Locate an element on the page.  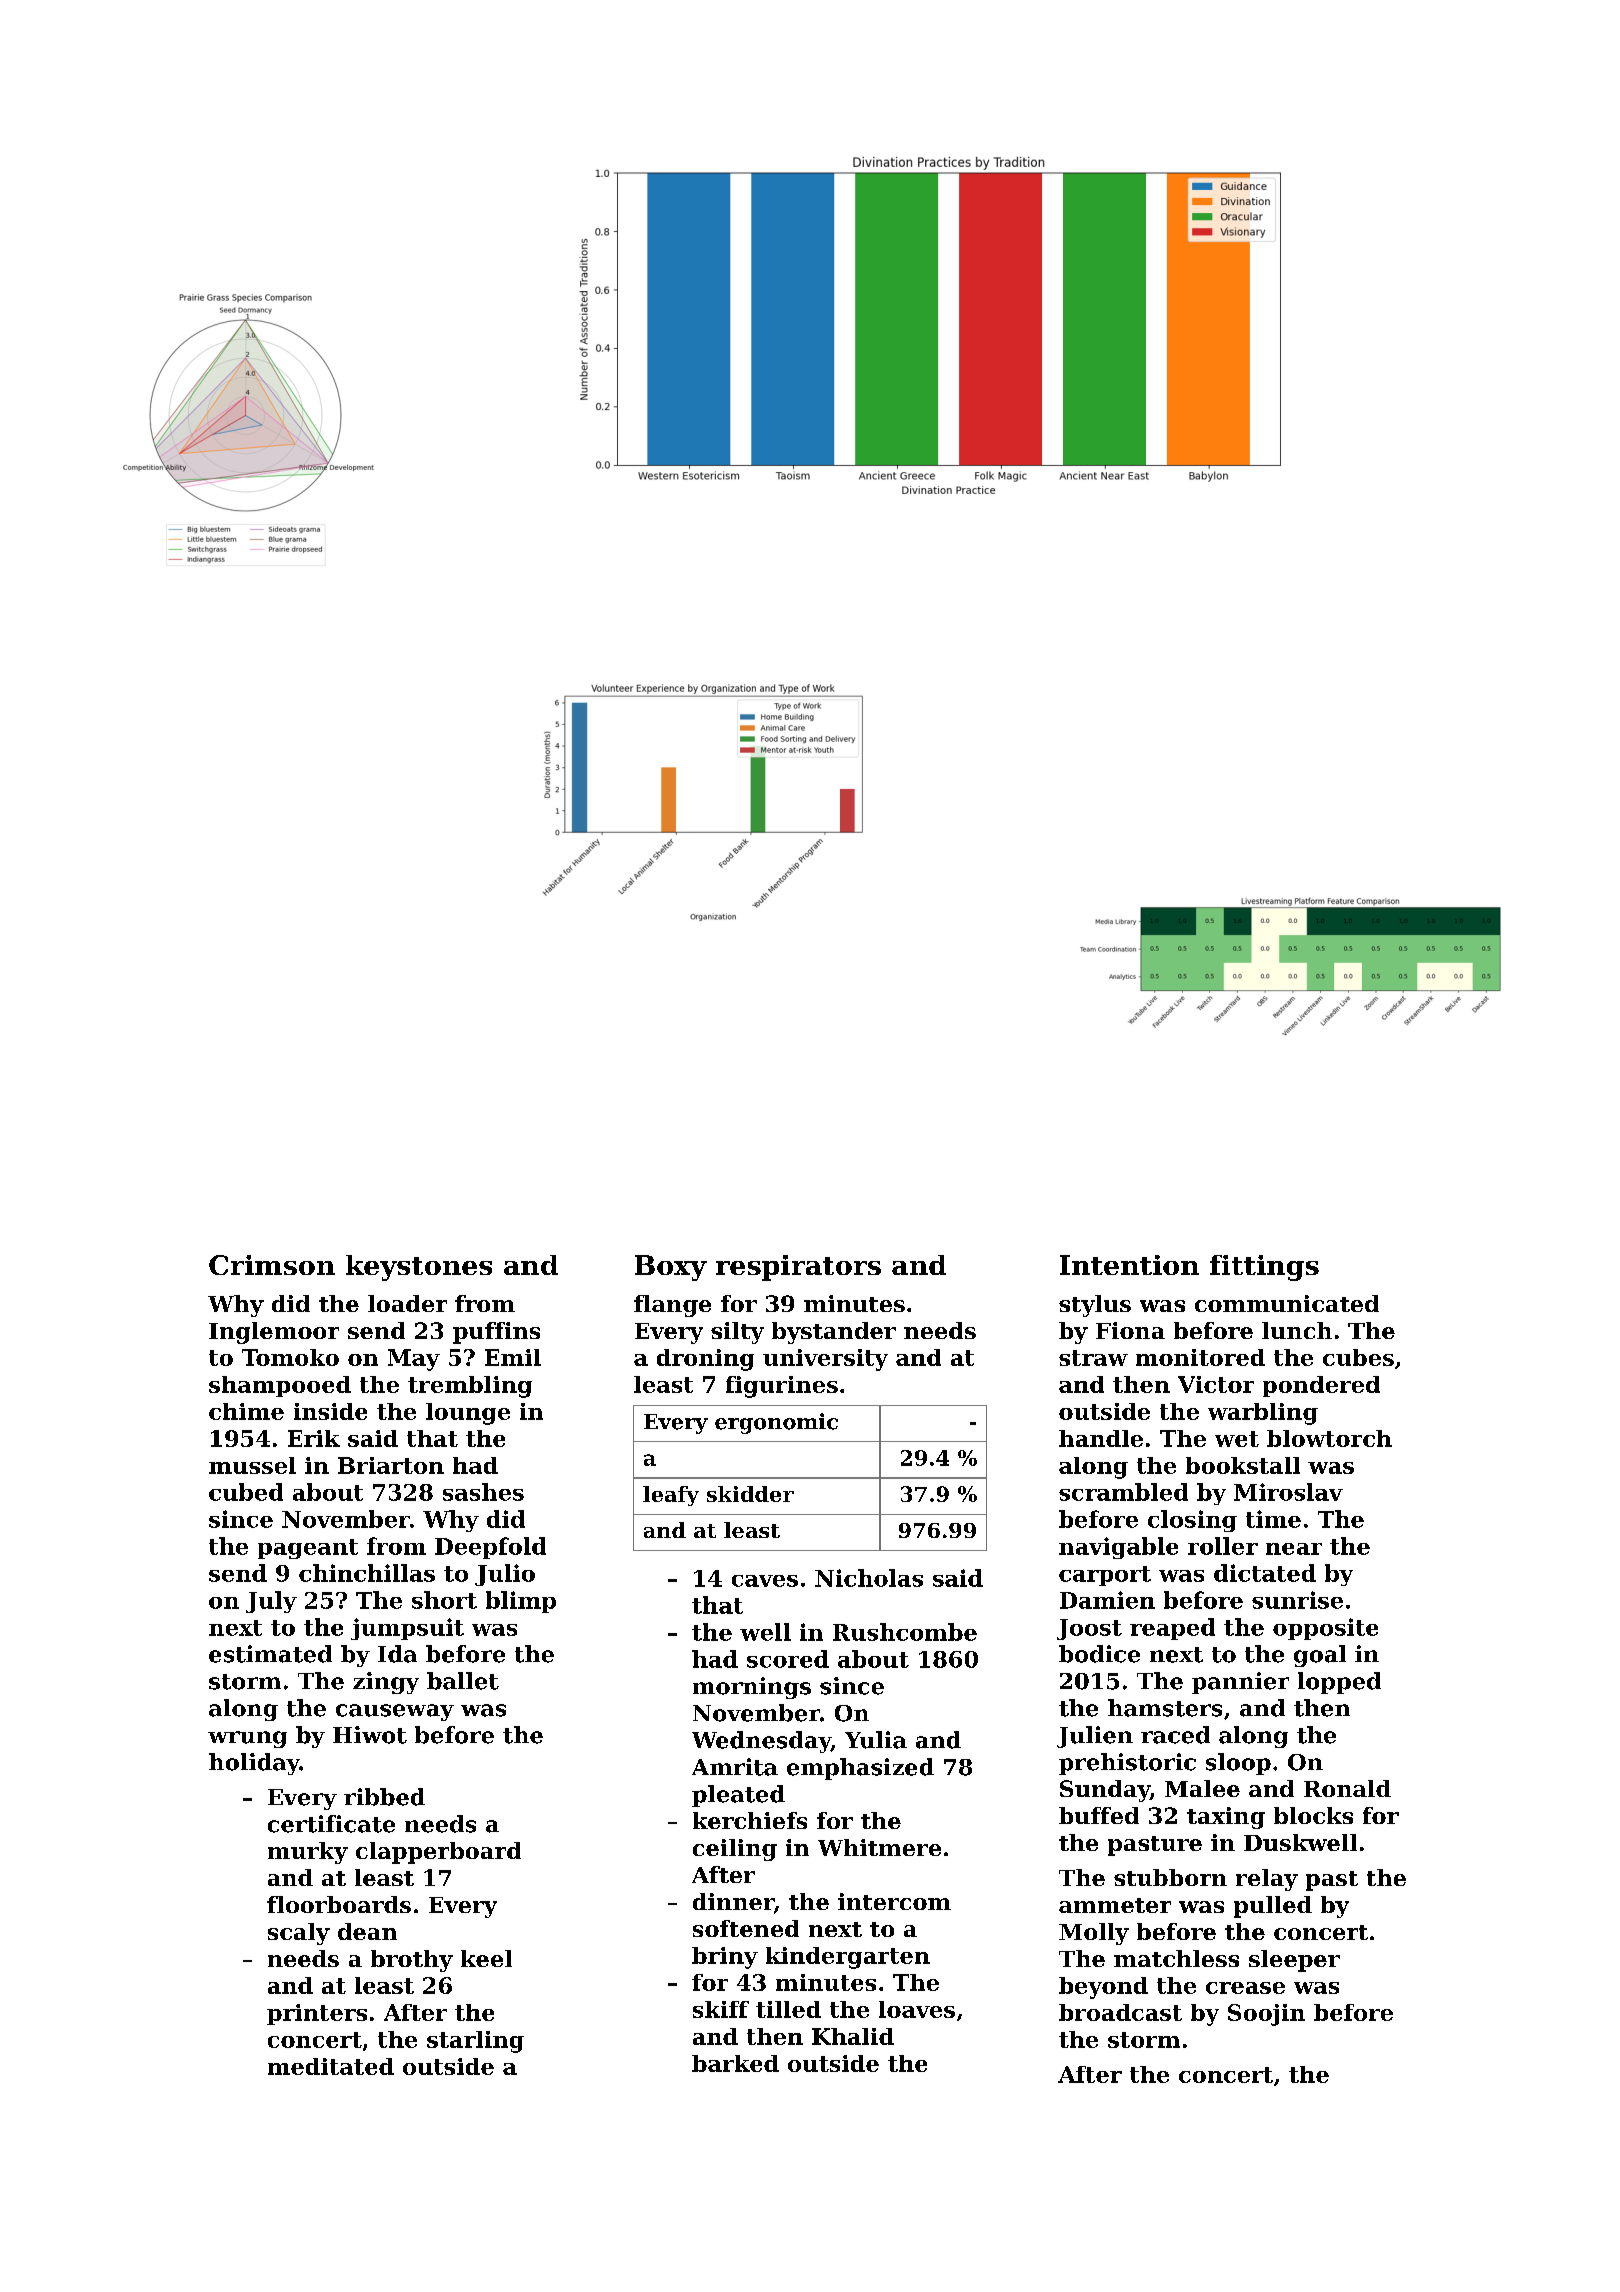
Boxy is located at coordinates (671, 1268).
